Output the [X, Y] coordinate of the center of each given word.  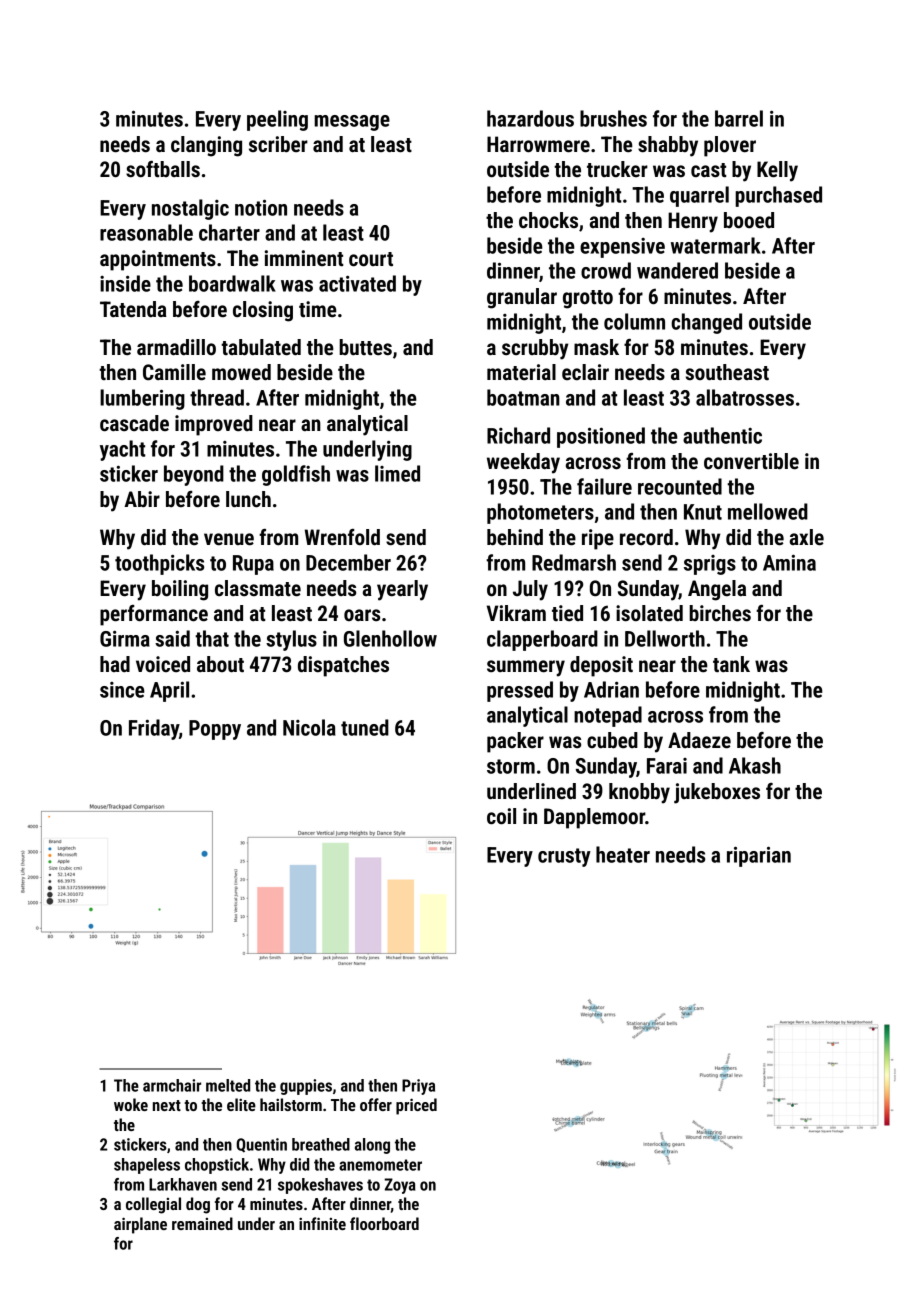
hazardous [530, 118]
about [220, 664]
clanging [206, 146]
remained [202, 1223]
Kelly [777, 171]
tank [731, 664]
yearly [402, 590]
